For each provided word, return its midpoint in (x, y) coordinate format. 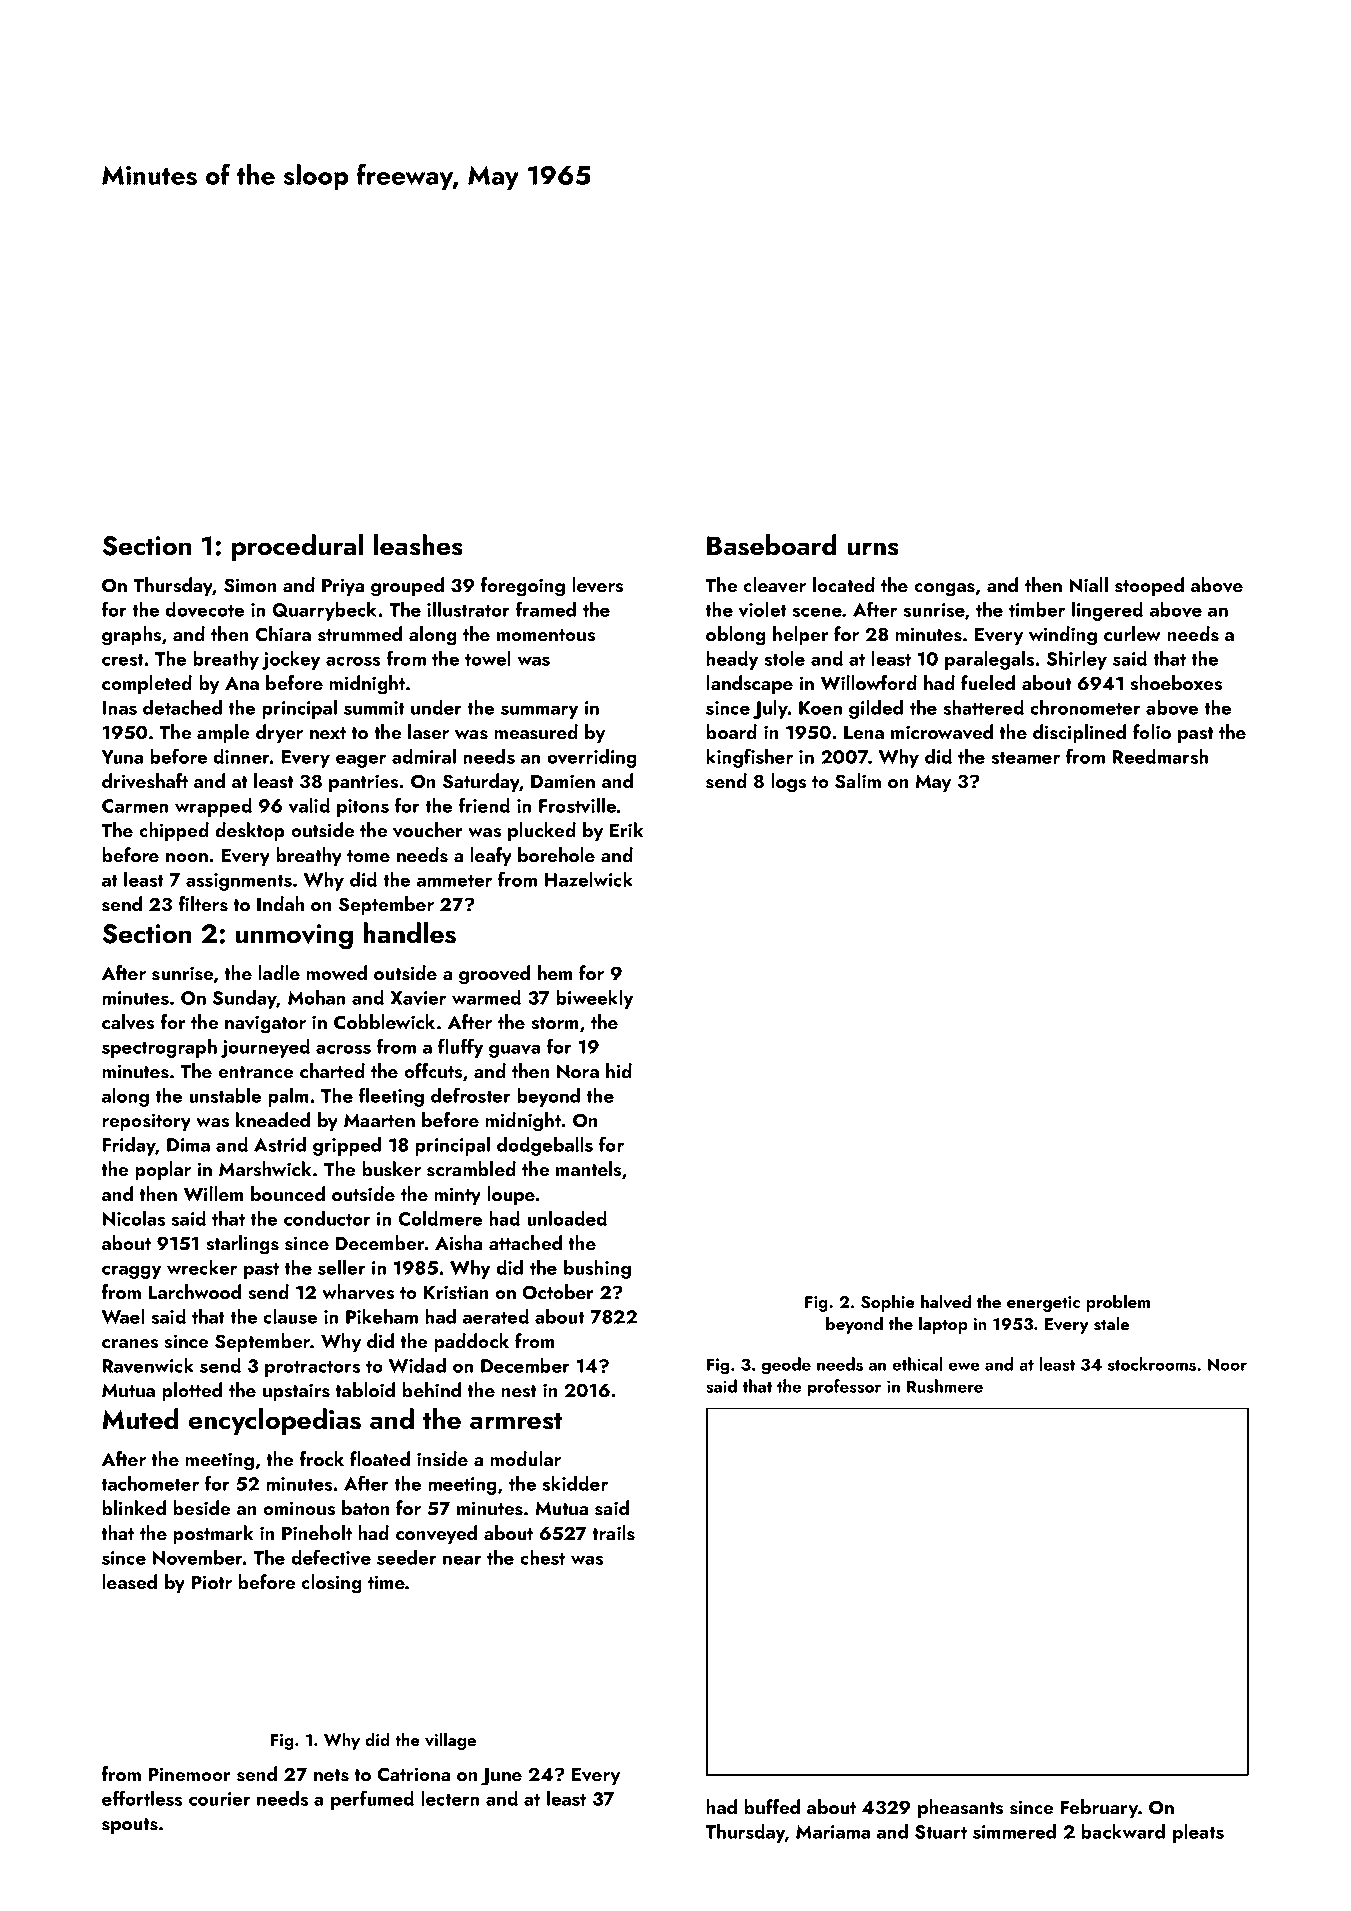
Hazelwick (589, 879)
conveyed (436, 1534)
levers (597, 585)
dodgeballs (545, 1146)
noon (187, 857)
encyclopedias (275, 1421)
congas (944, 590)
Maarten (379, 1120)
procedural (297, 547)
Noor (1227, 1364)
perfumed (372, 1800)
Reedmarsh (1160, 756)
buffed (772, 1806)
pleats (1198, 1833)
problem (1118, 1303)
